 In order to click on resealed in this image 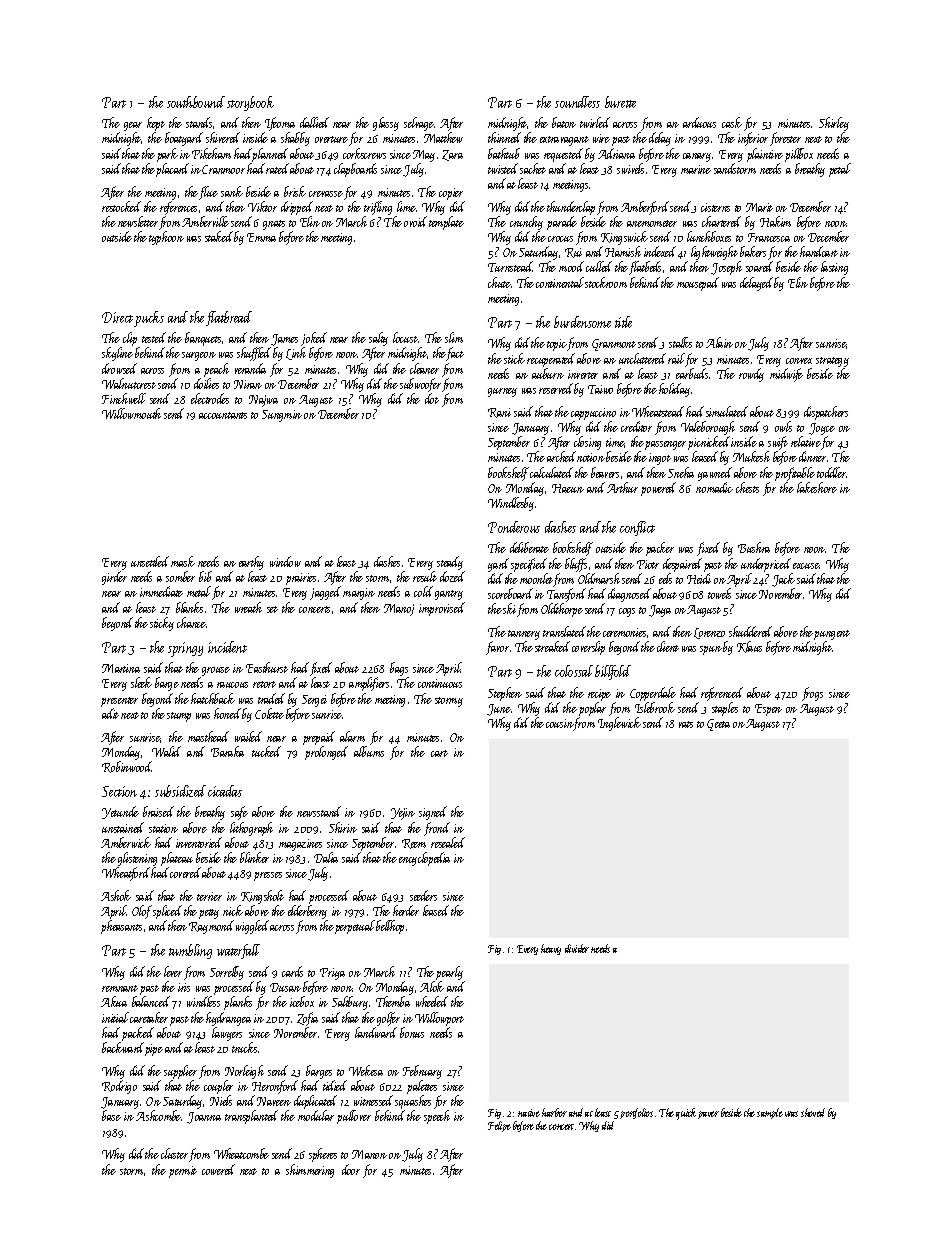, I will do `click(448, 842)`.
